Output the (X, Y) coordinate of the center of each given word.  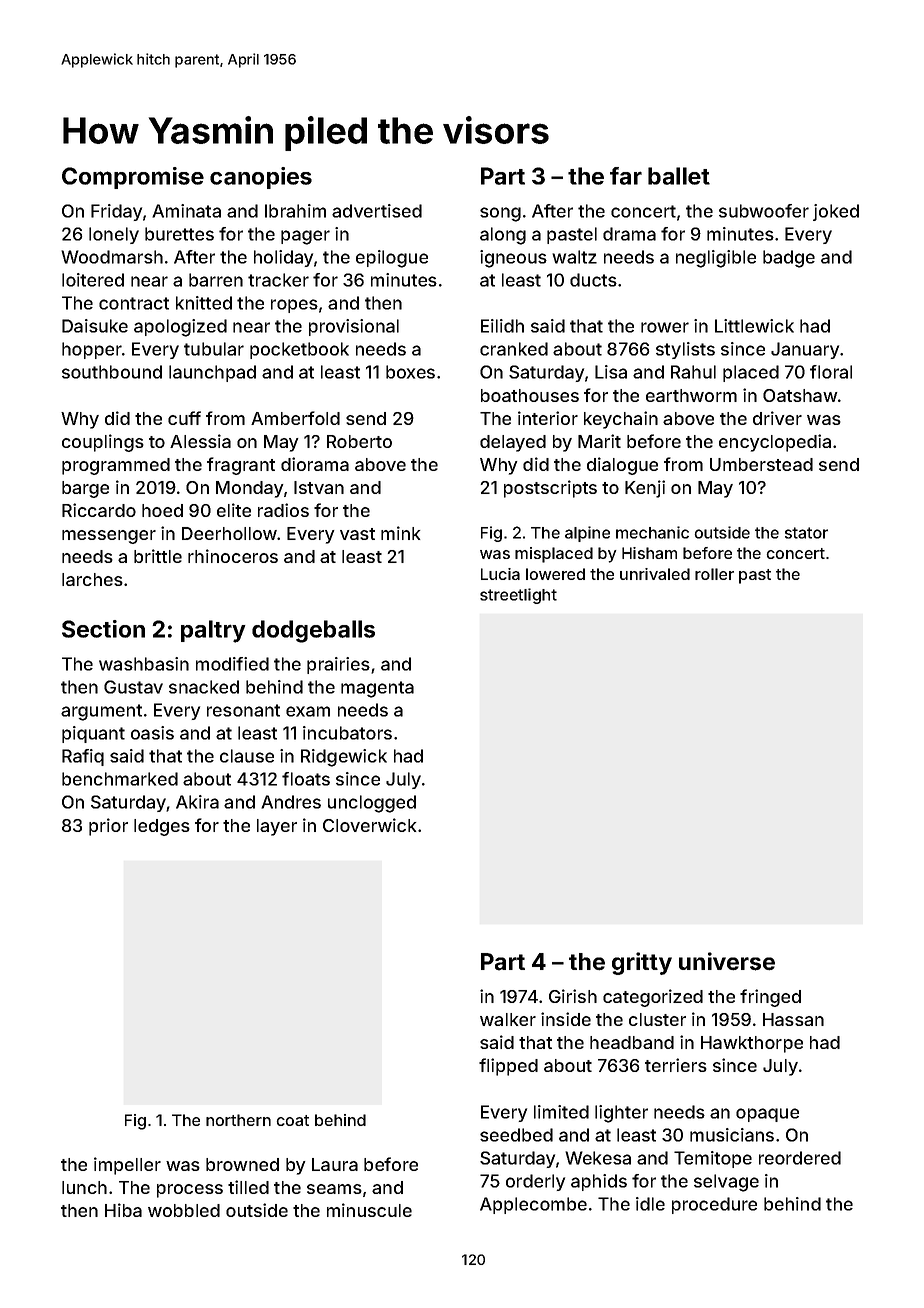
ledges (162, 827)
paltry (213, 631)
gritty (642, 963)
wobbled (184, 1210)
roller (714, 574)
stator (806, 533)
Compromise (133, 178)
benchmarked (120, 779)
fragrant (241, 466)
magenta (377, 689)
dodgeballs (313, 631)
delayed (513, 443)
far (626, 176)
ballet (679, 176)
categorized (653, 998)
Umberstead (761, 464)
